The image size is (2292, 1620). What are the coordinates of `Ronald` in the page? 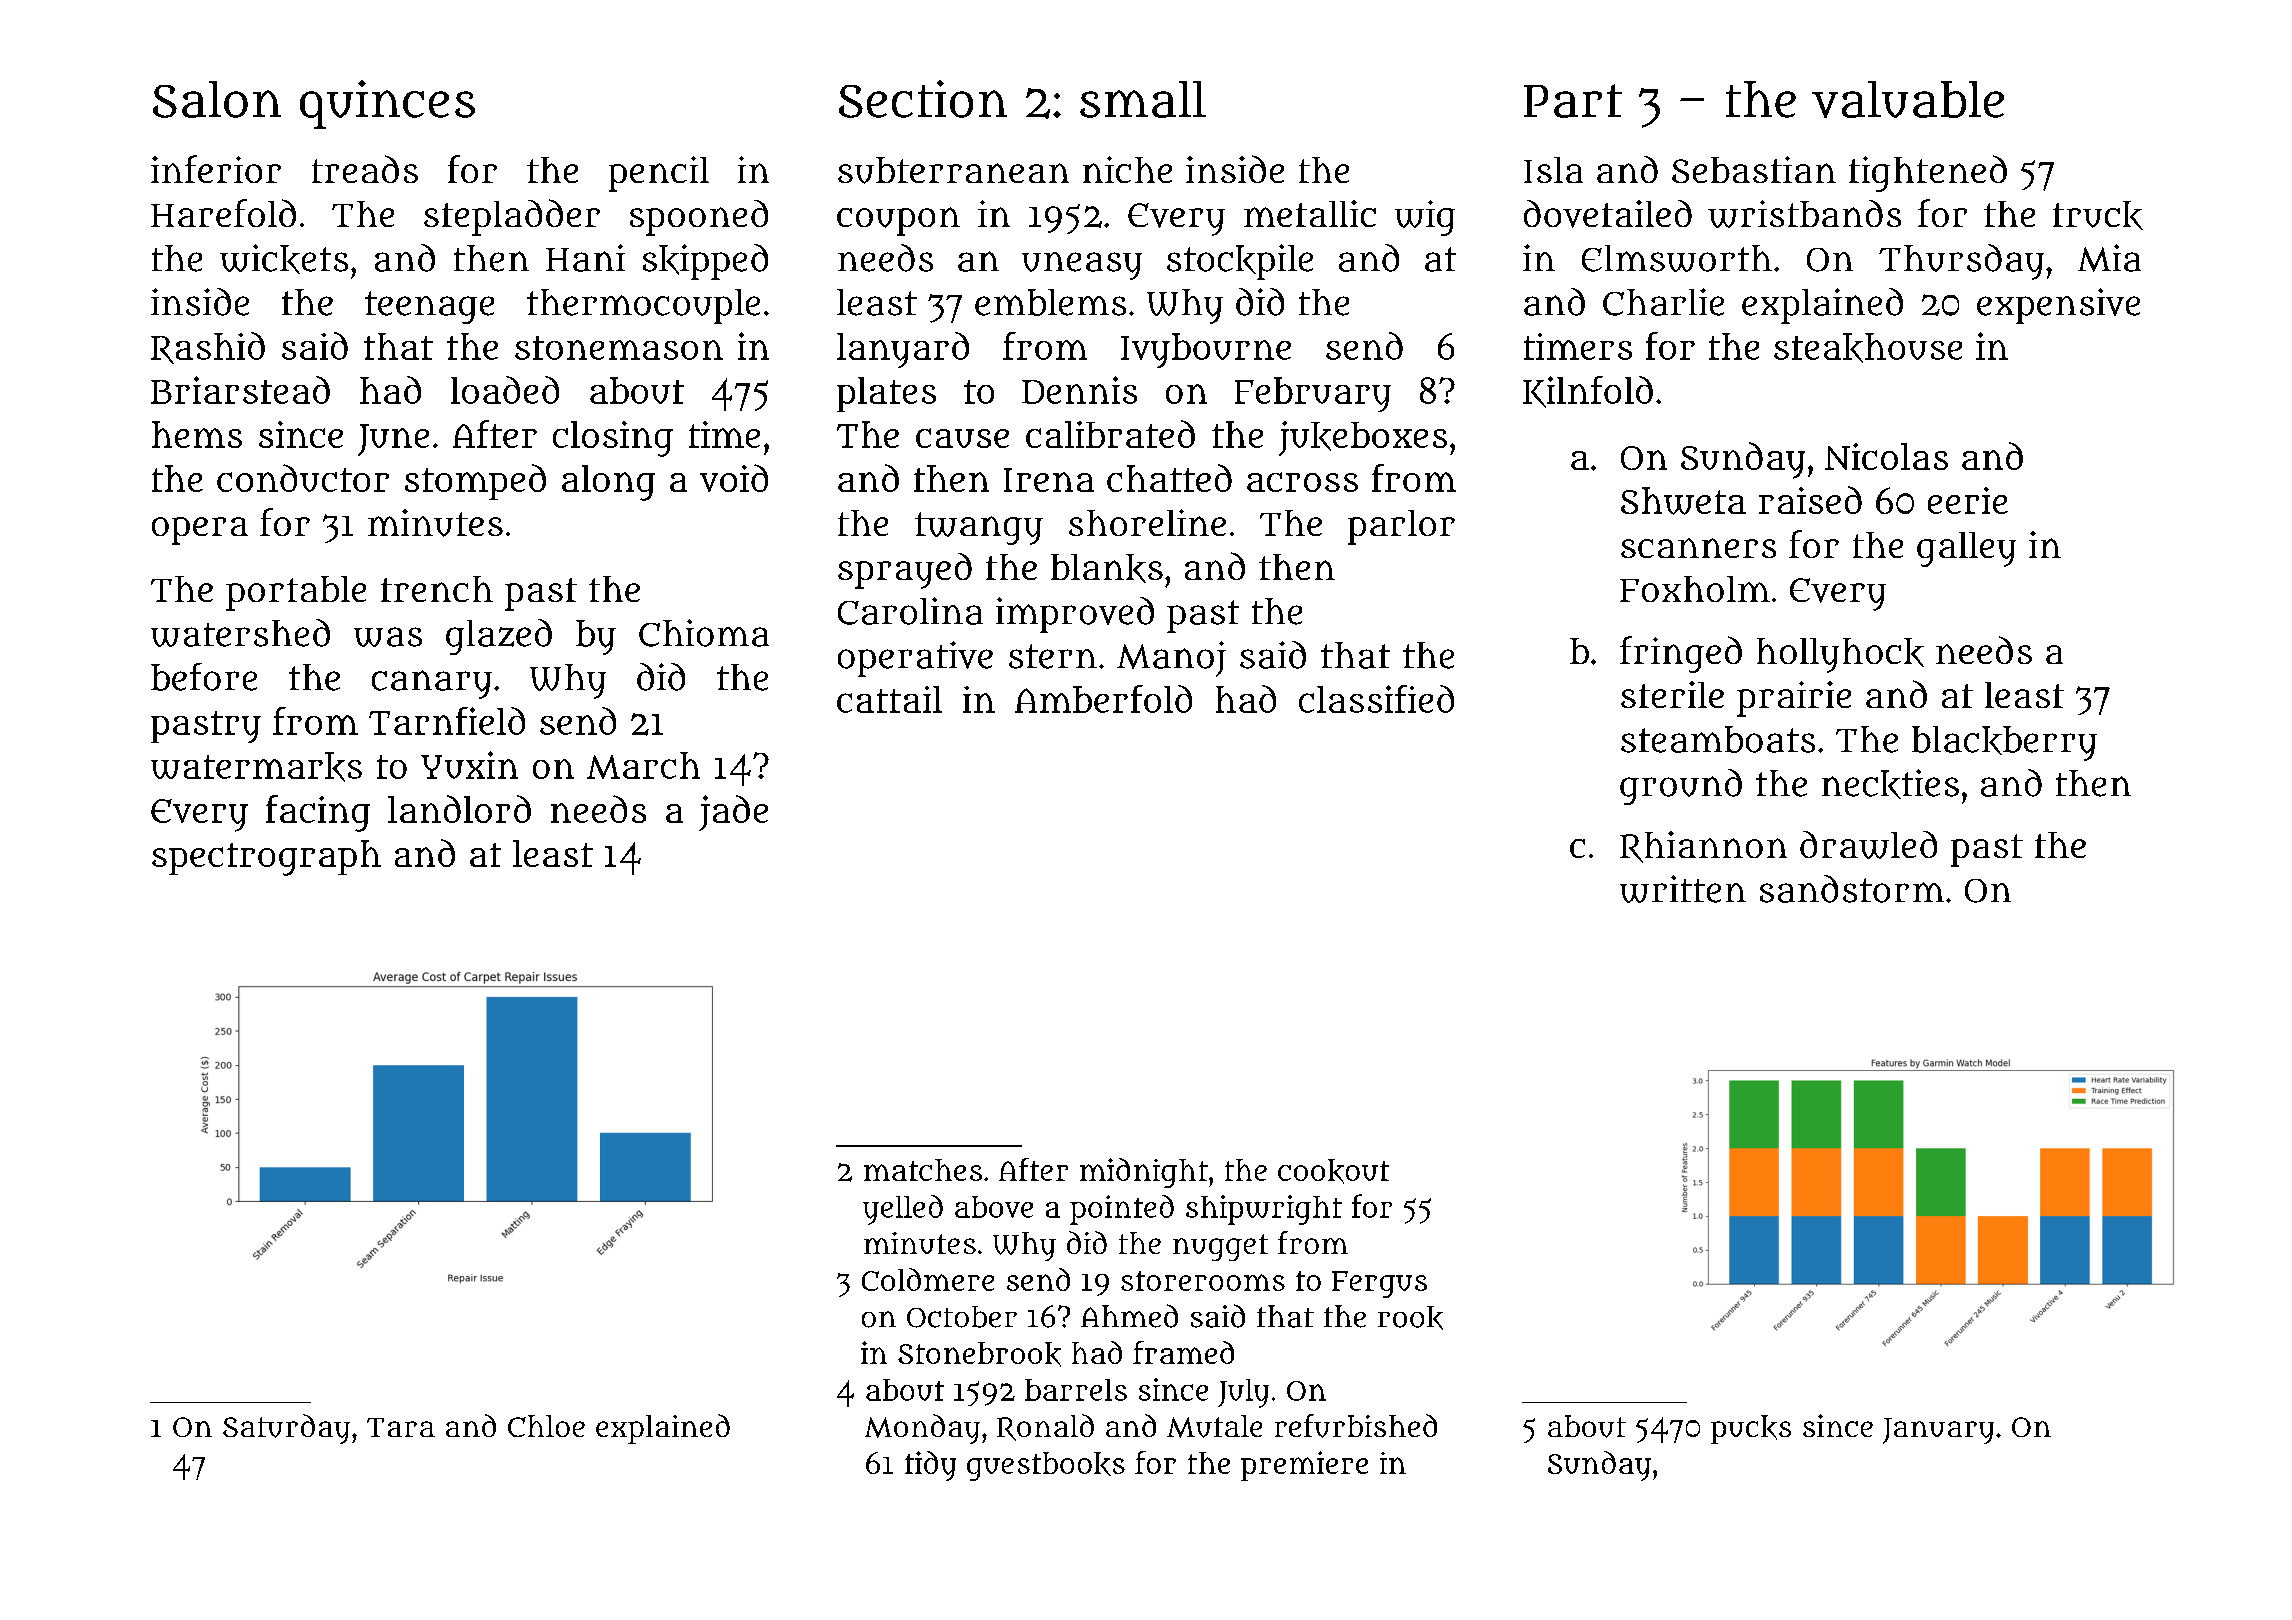 It's located at (1045, 1427).
